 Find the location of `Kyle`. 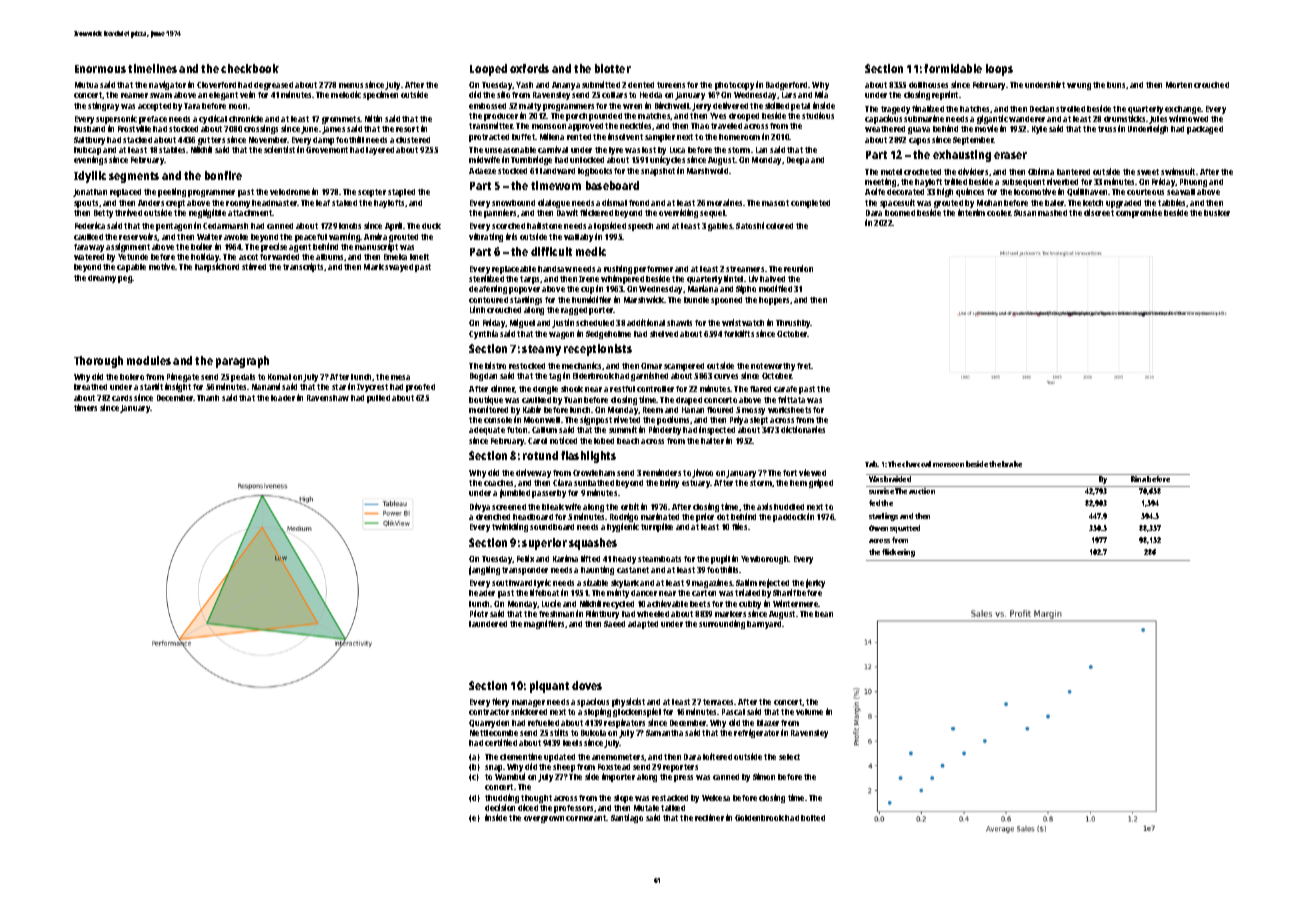

Kyle is located at coordinates (1039, 130).
